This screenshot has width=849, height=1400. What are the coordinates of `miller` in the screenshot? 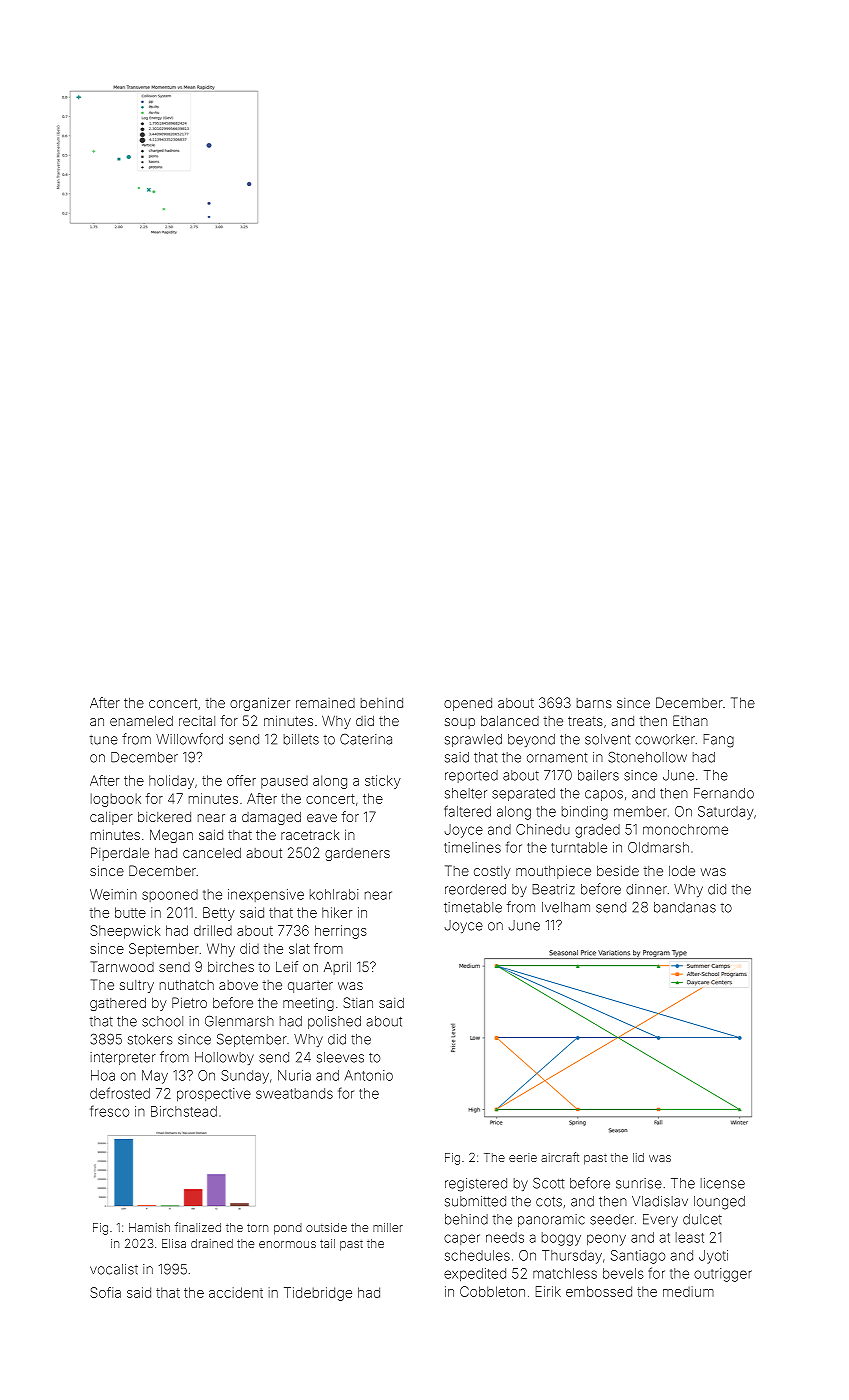 It's located at (388, 1227).
